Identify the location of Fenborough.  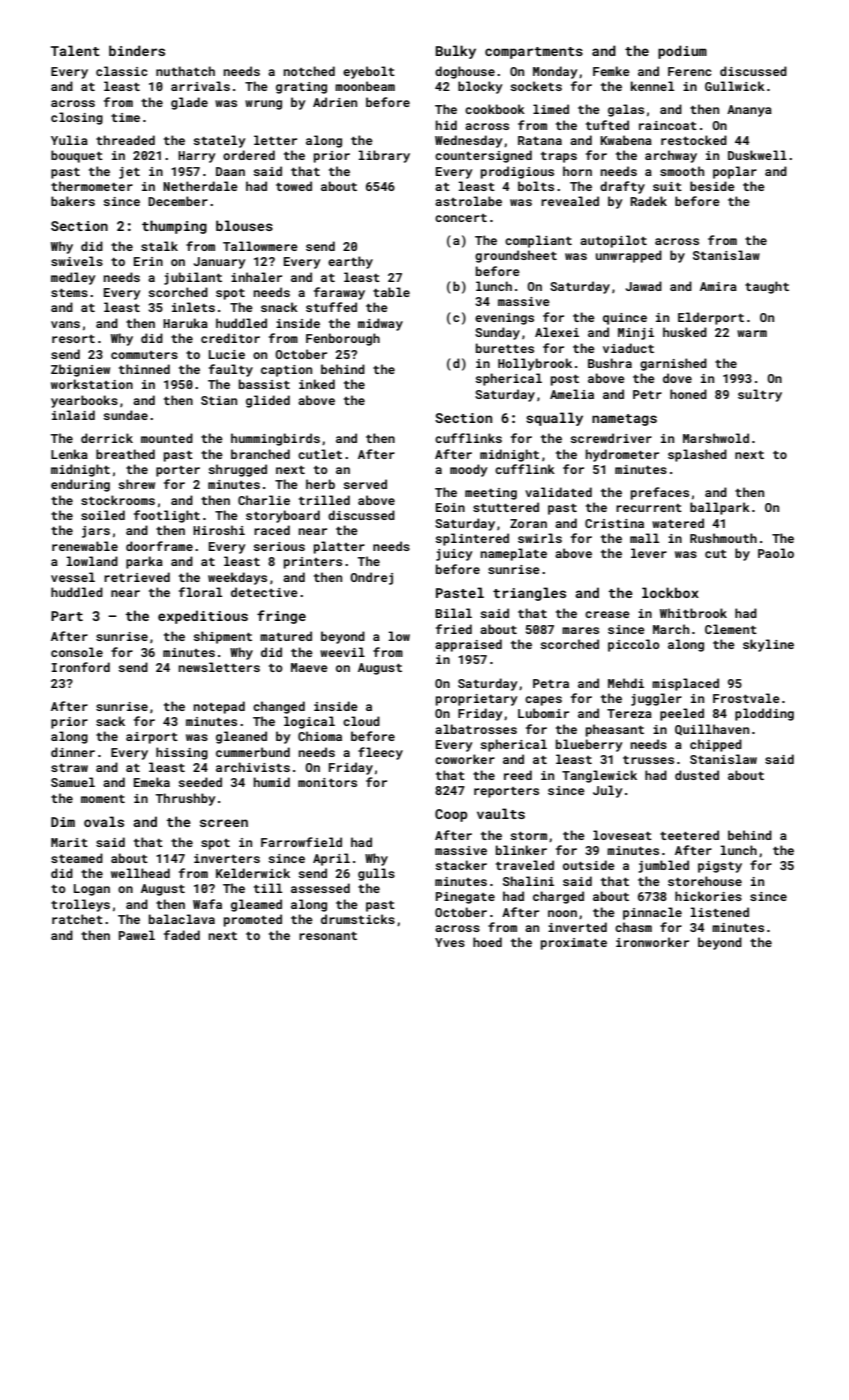
(343, 339).
